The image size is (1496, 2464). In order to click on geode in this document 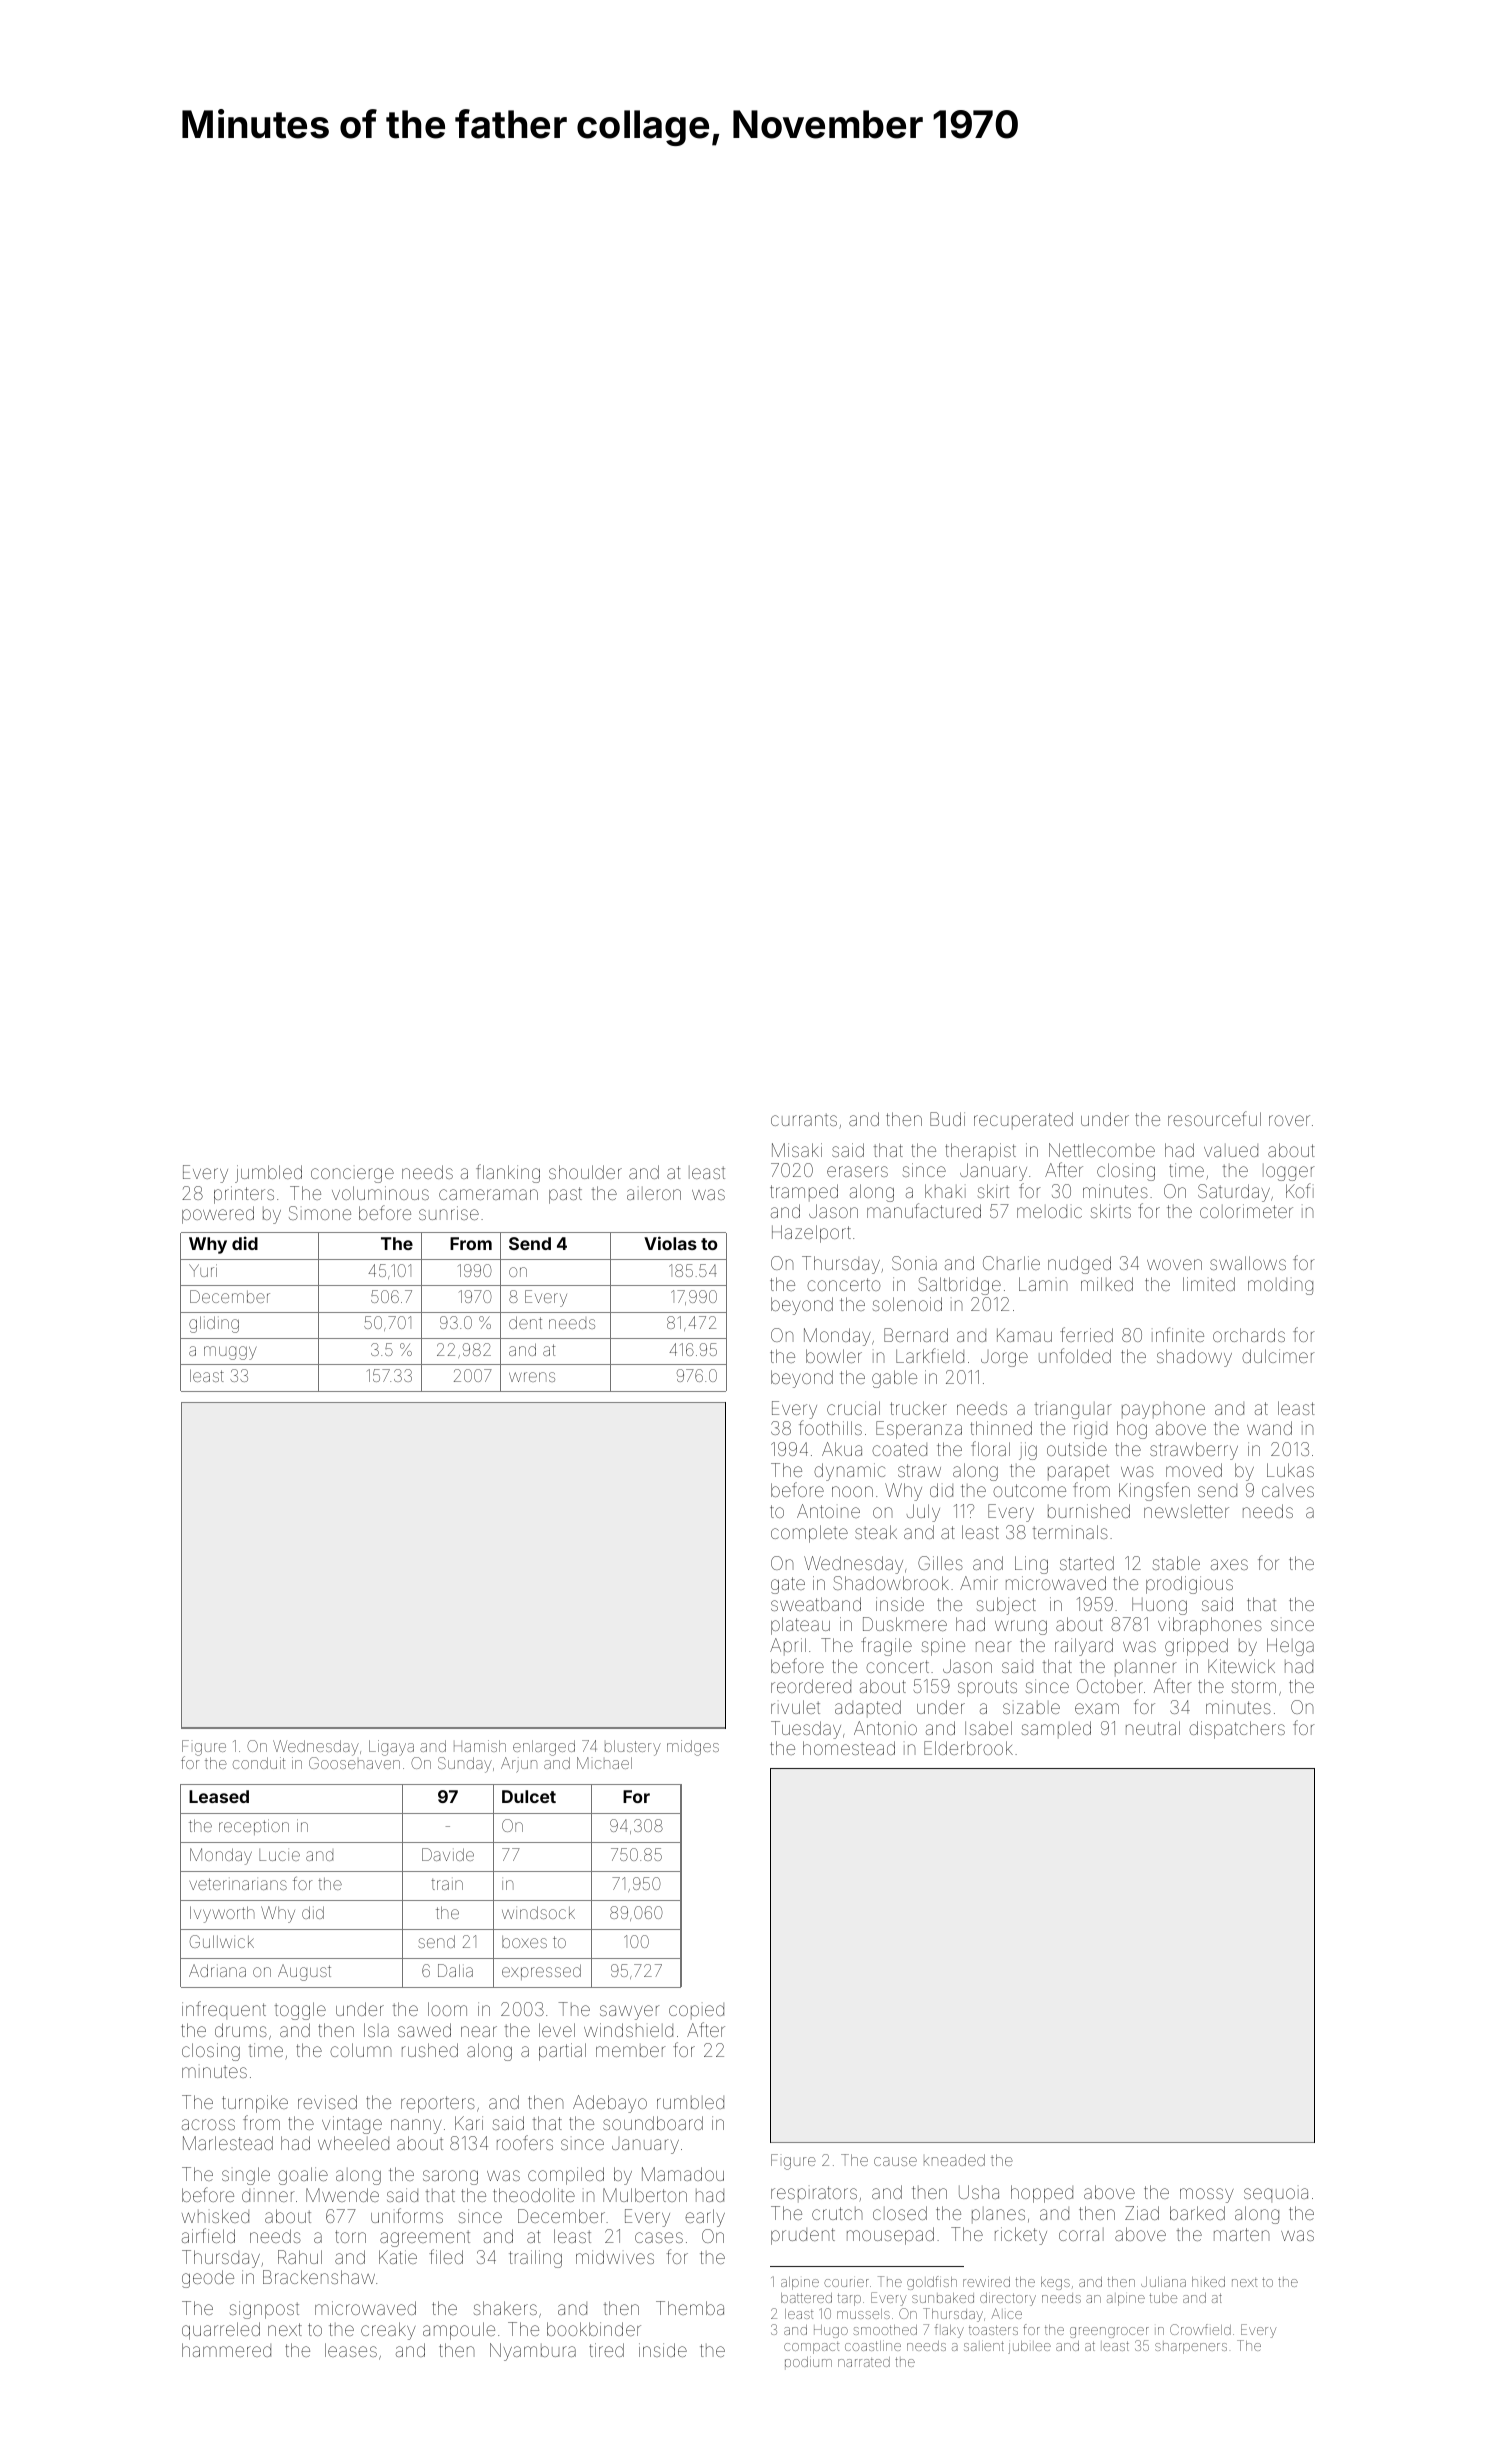, I will do `click(208, 2279)`.
